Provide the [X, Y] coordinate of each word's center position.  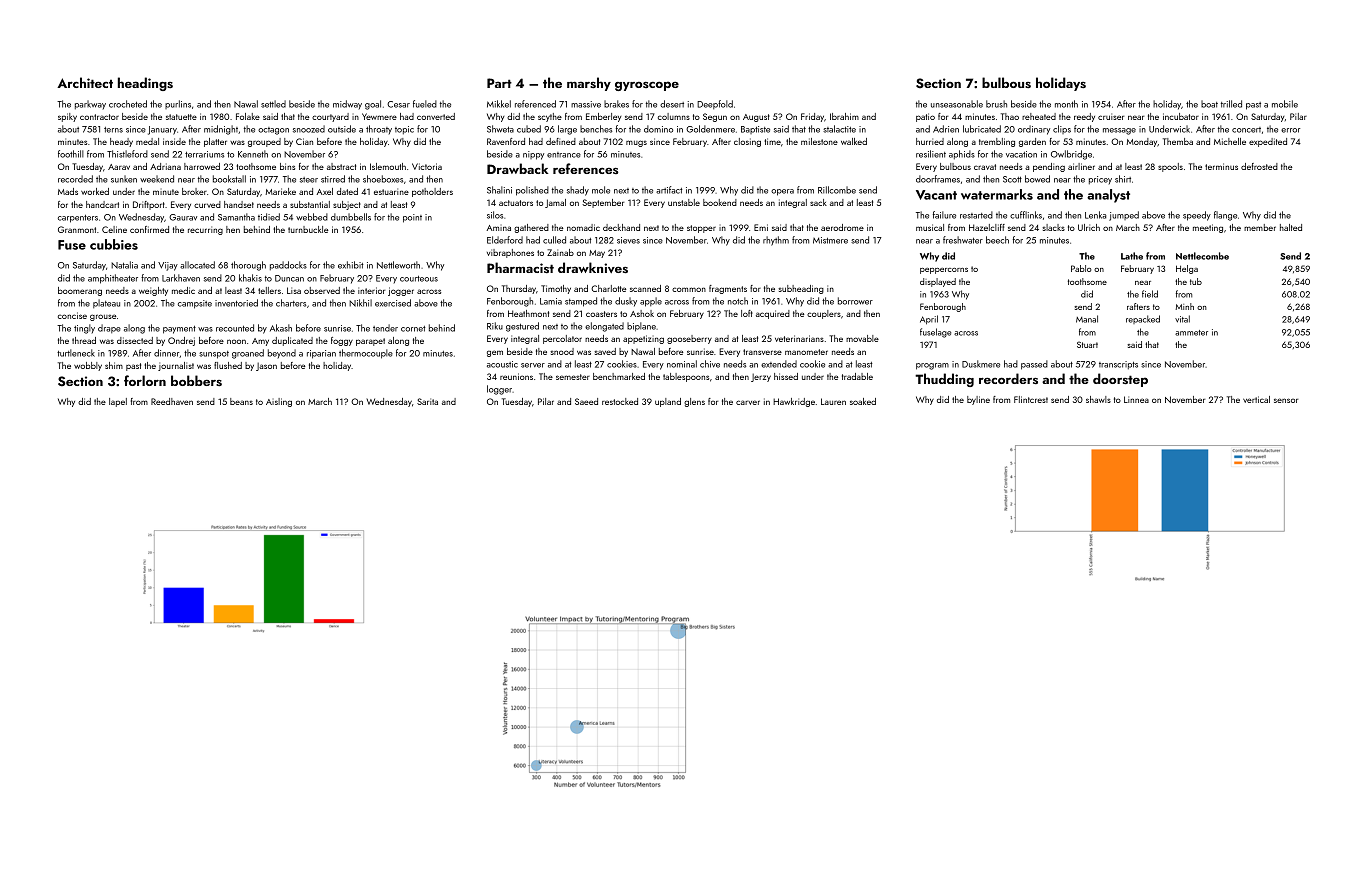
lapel [118, 402]
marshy [589, 84]
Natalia [124, 265]
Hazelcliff [987, 227]
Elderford [505, 240]
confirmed [149, 229]
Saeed [586, 401]
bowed [1037, 179]
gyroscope [647, 86]
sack [818, 202]
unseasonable [957, 104]
